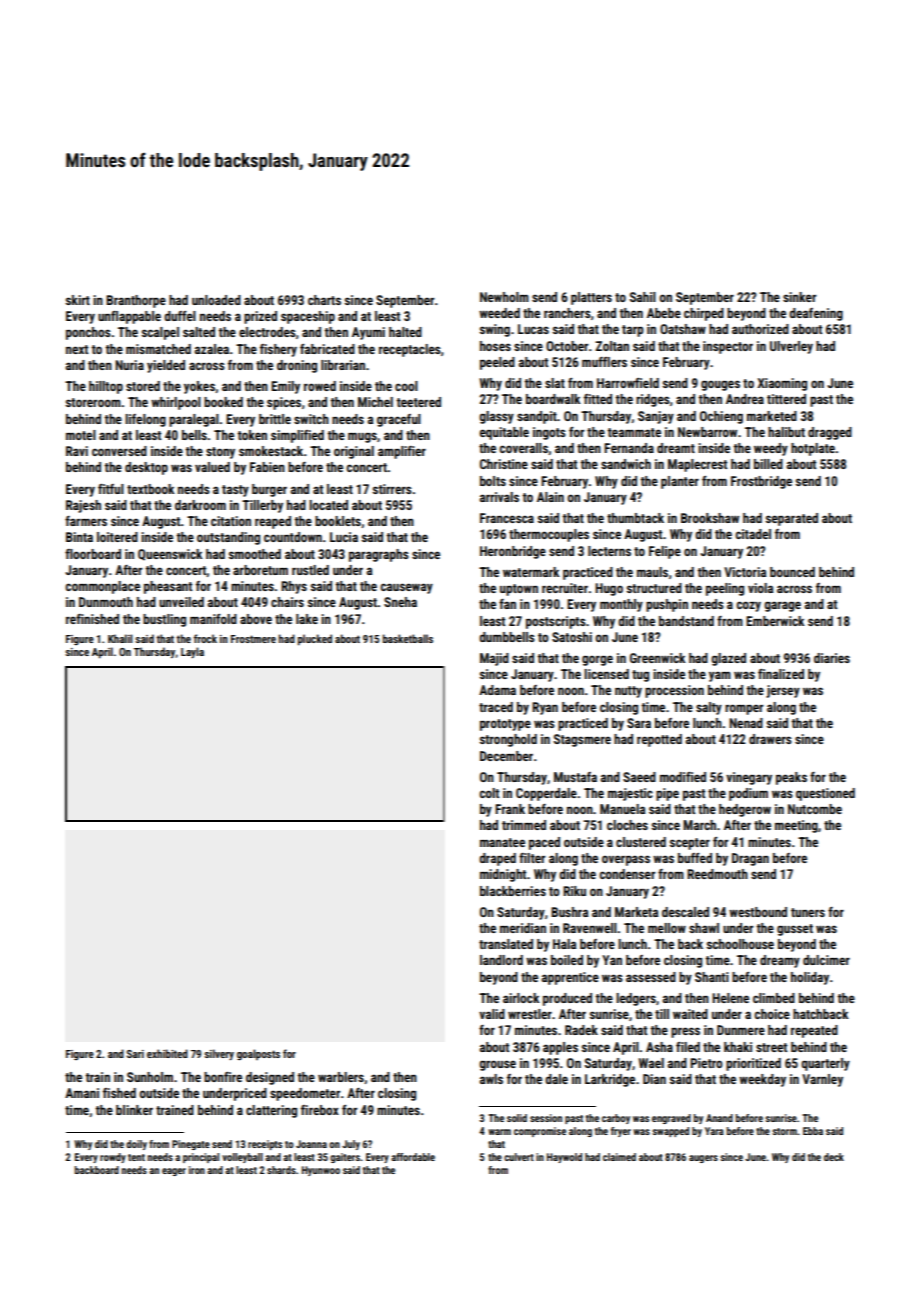  I want to click on Layla, so click(192, 652).
